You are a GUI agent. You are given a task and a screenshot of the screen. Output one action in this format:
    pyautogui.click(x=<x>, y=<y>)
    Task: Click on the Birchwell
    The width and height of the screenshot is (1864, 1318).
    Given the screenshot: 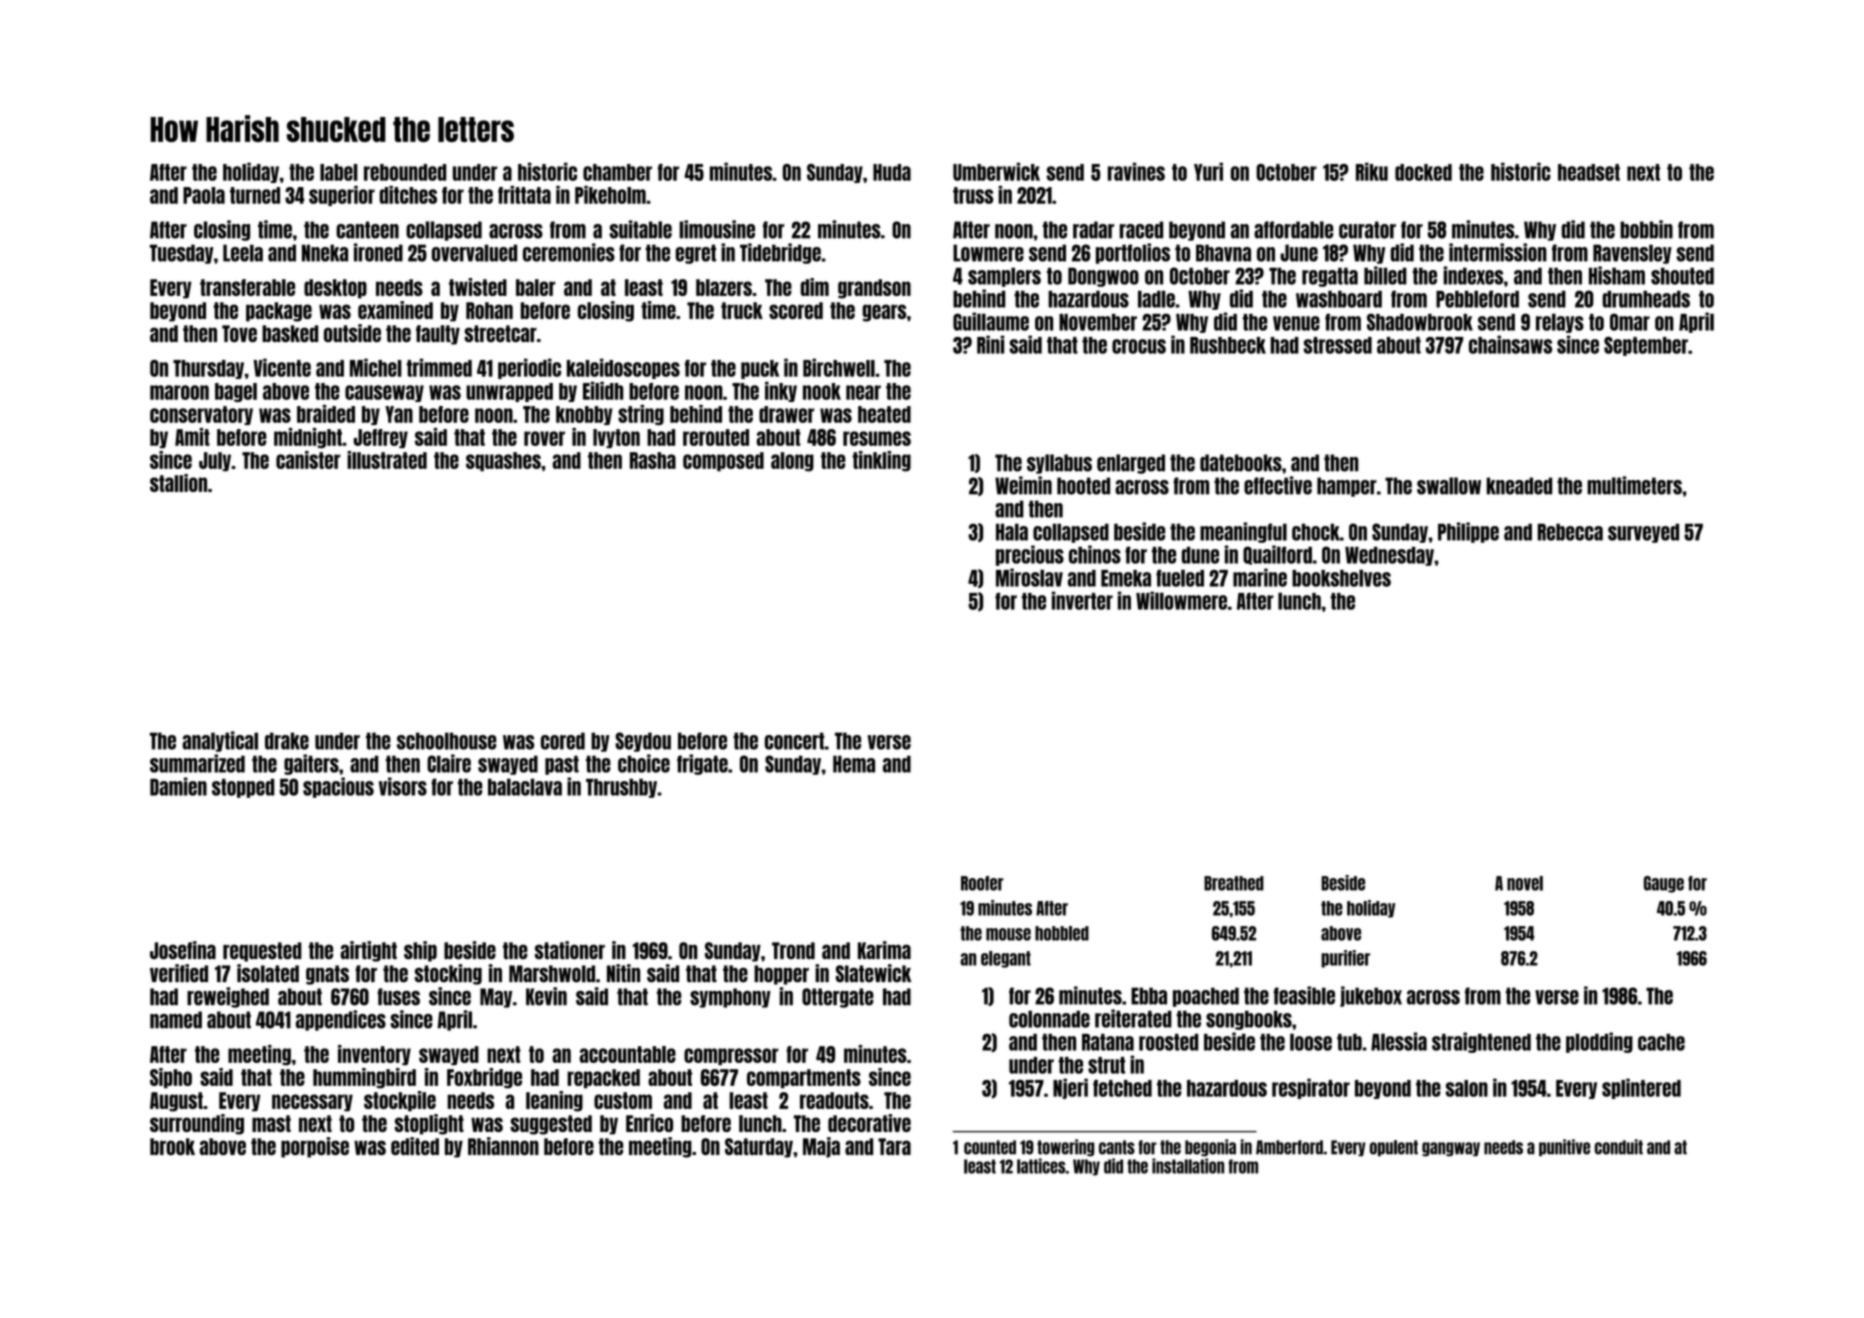 What is the action you would take?
    pyautogui.click(x=839, y=367)
